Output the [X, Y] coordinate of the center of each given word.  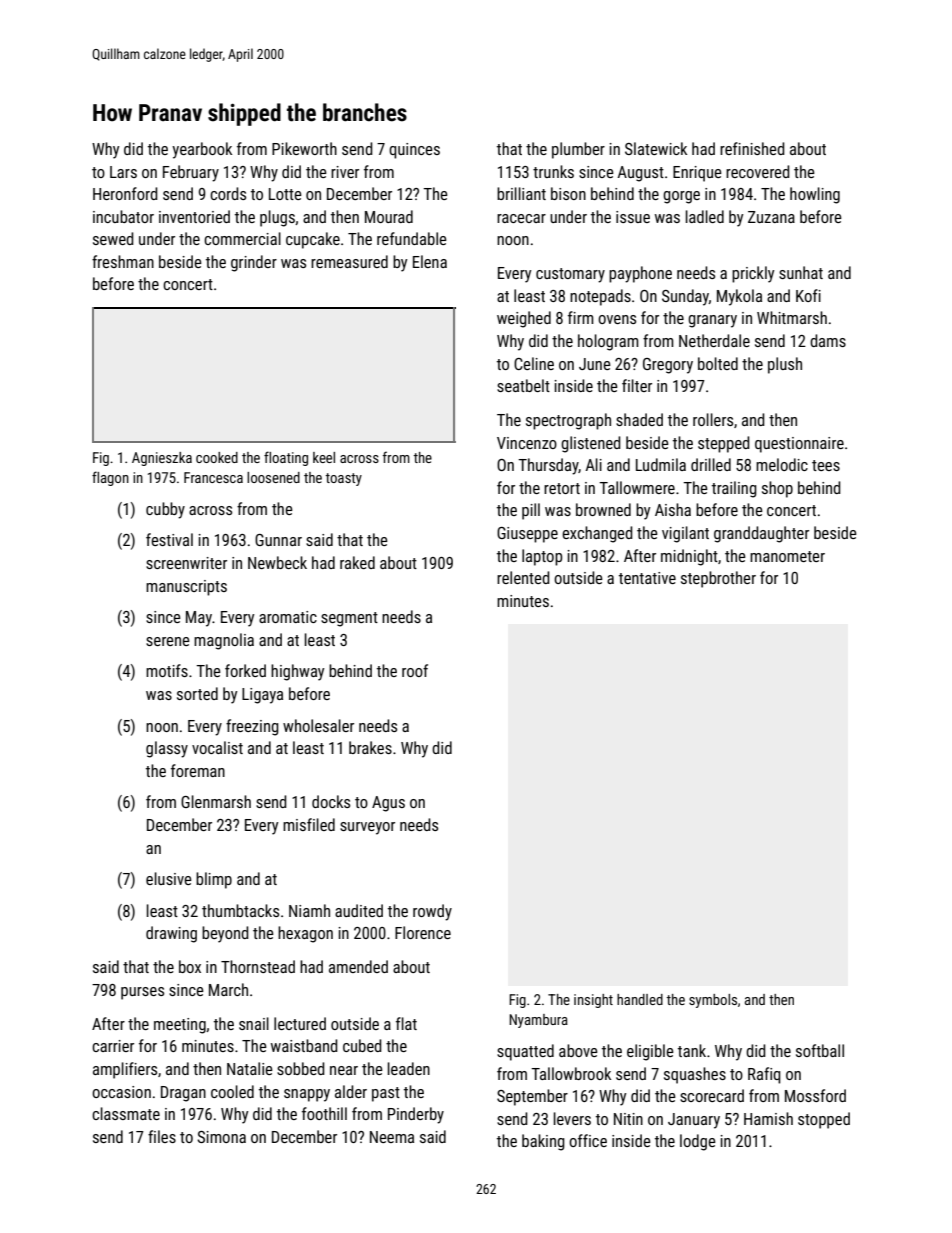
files [162, 1136]
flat [406, 1023]
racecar [521, 218]
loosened [273, 477]
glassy [167, 749]
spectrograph [568, 421]
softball [820, 1050]
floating [286, 458]
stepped [724, 444]
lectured [300, 1023]
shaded [639, 419]
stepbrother [718, 579]
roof [415, 670]
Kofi [808, 295]
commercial [242, 238]
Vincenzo [527, 443]
